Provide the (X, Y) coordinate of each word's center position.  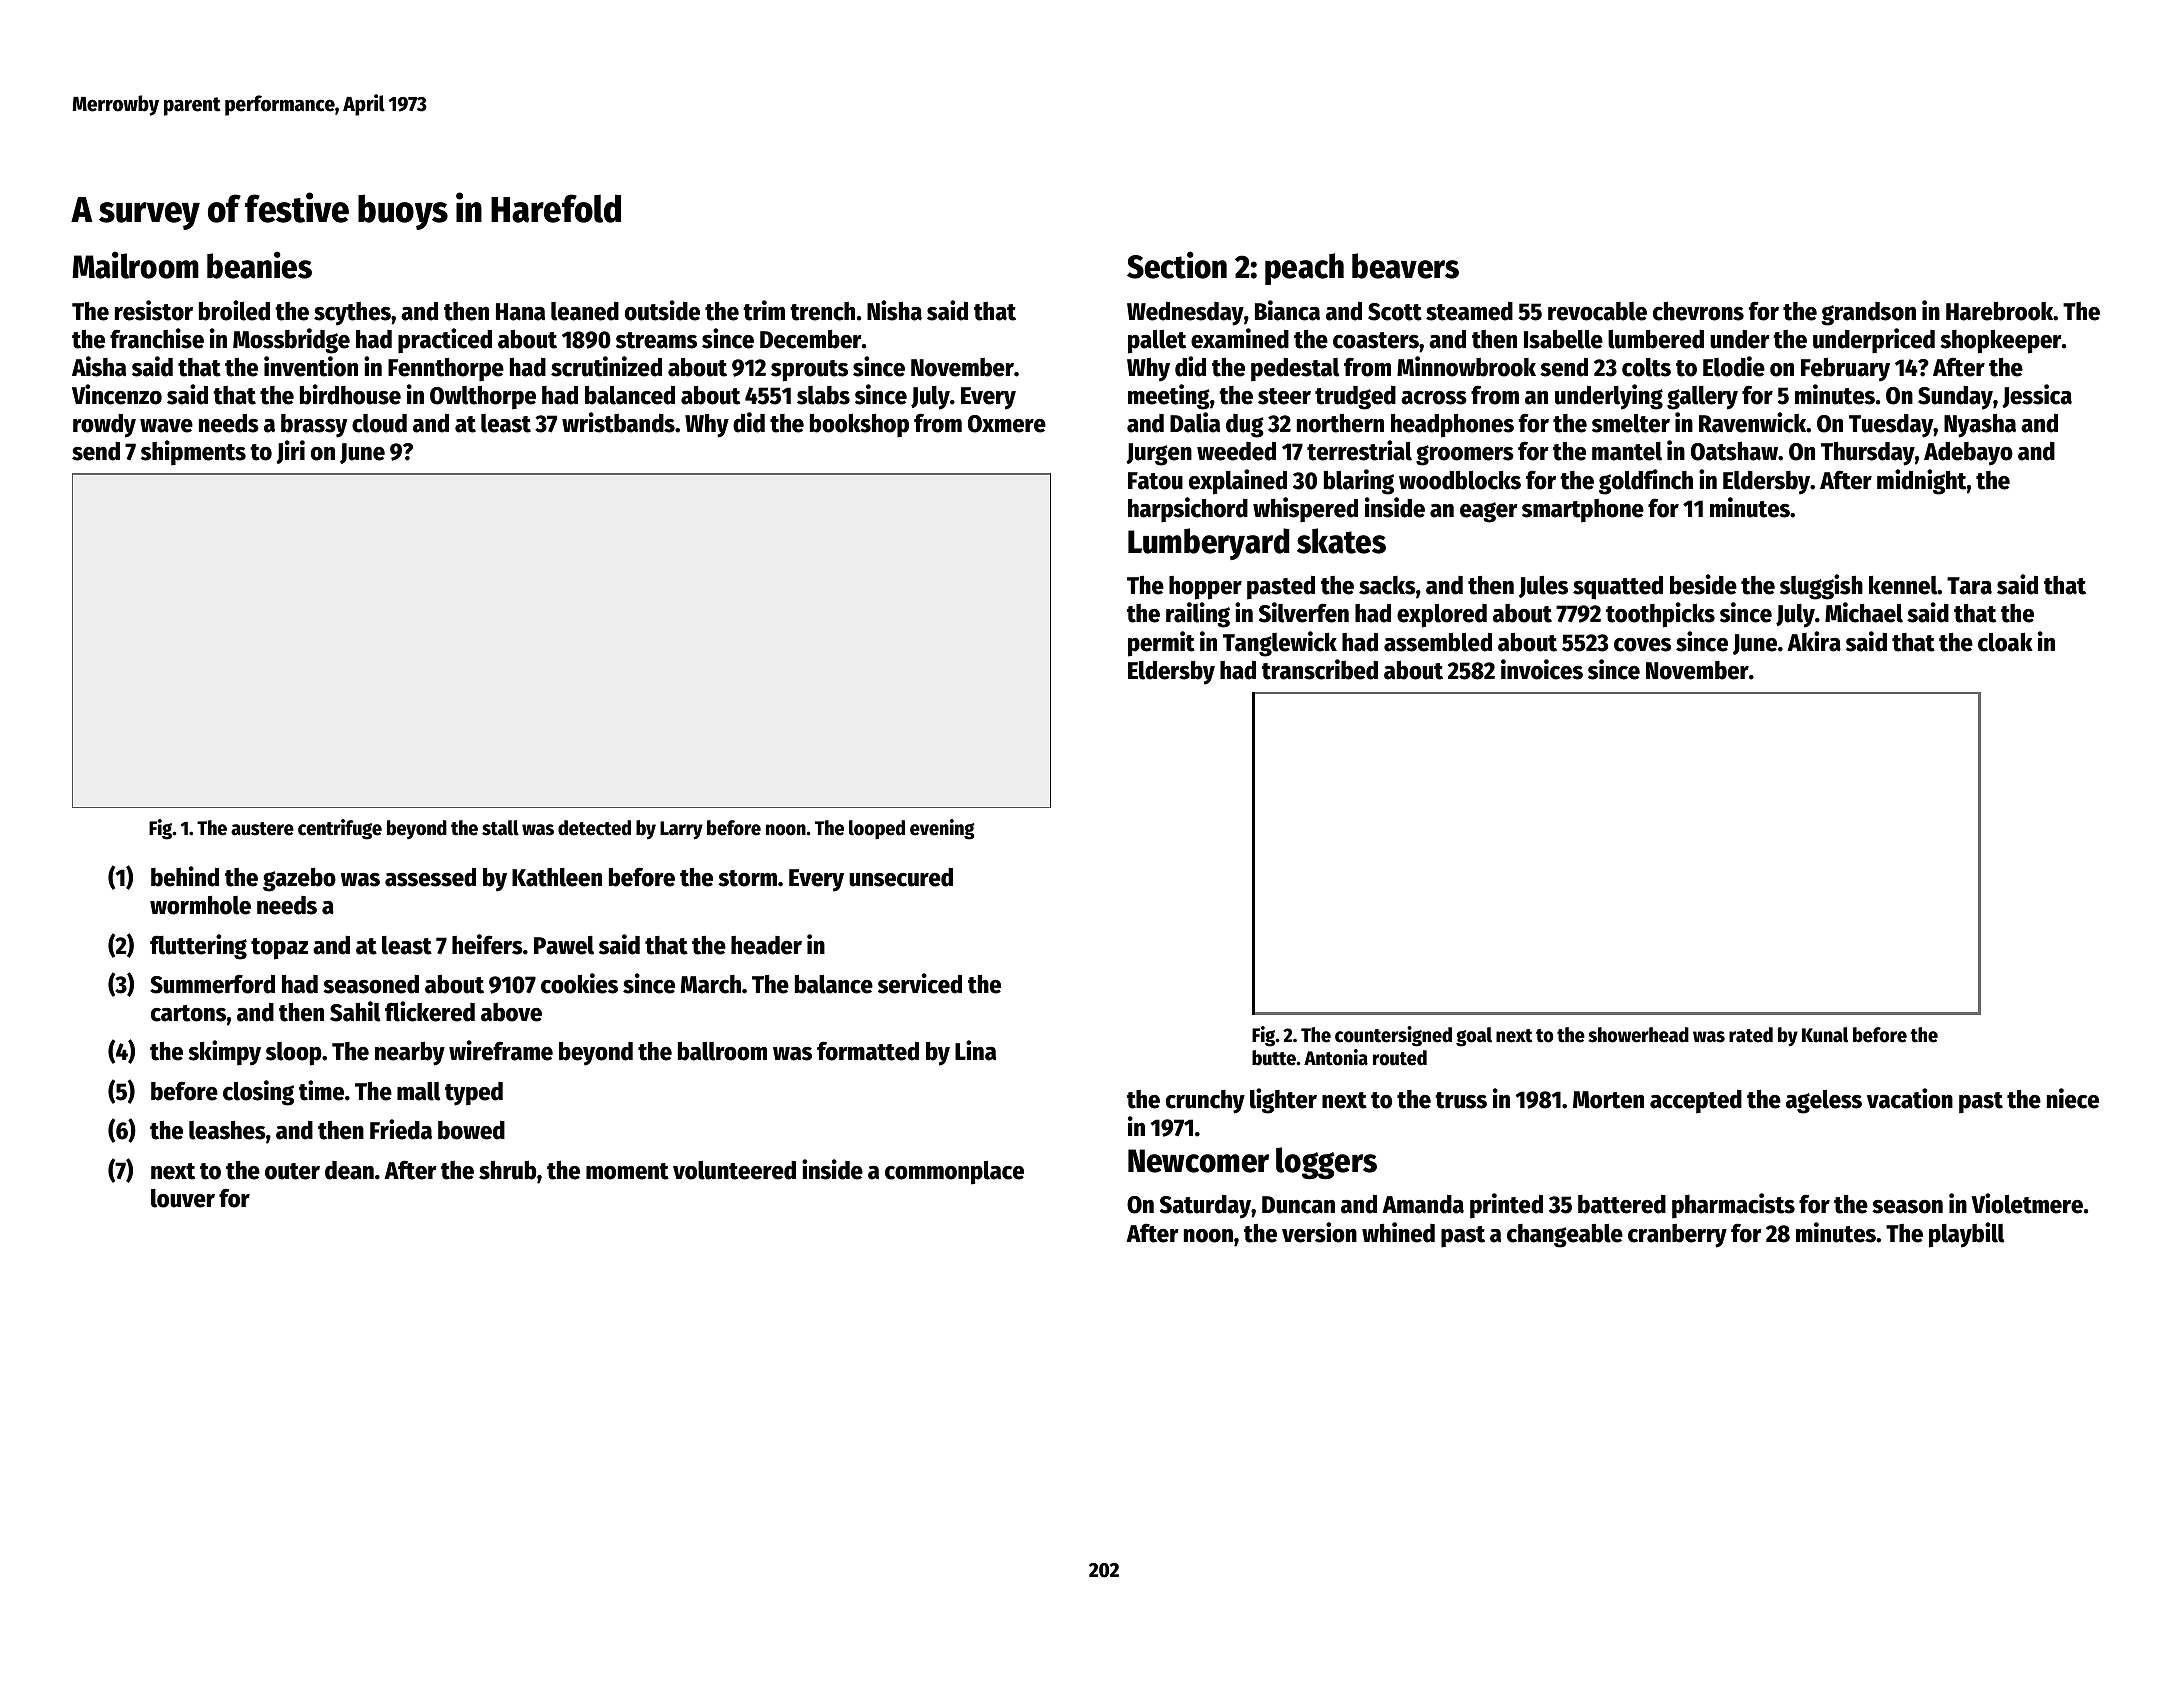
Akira (1814, 641)
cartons (188, 1013)
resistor (154, 310)
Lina (975, 1050)
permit (1161, 644)
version (1319, 1232)
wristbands (618, 422)
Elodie (1734, 366)
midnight (1921, 482)
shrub (508, 1170)
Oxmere (1007, 424)
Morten (1608, 1100)
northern (1340, 423)
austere (262, 829)
